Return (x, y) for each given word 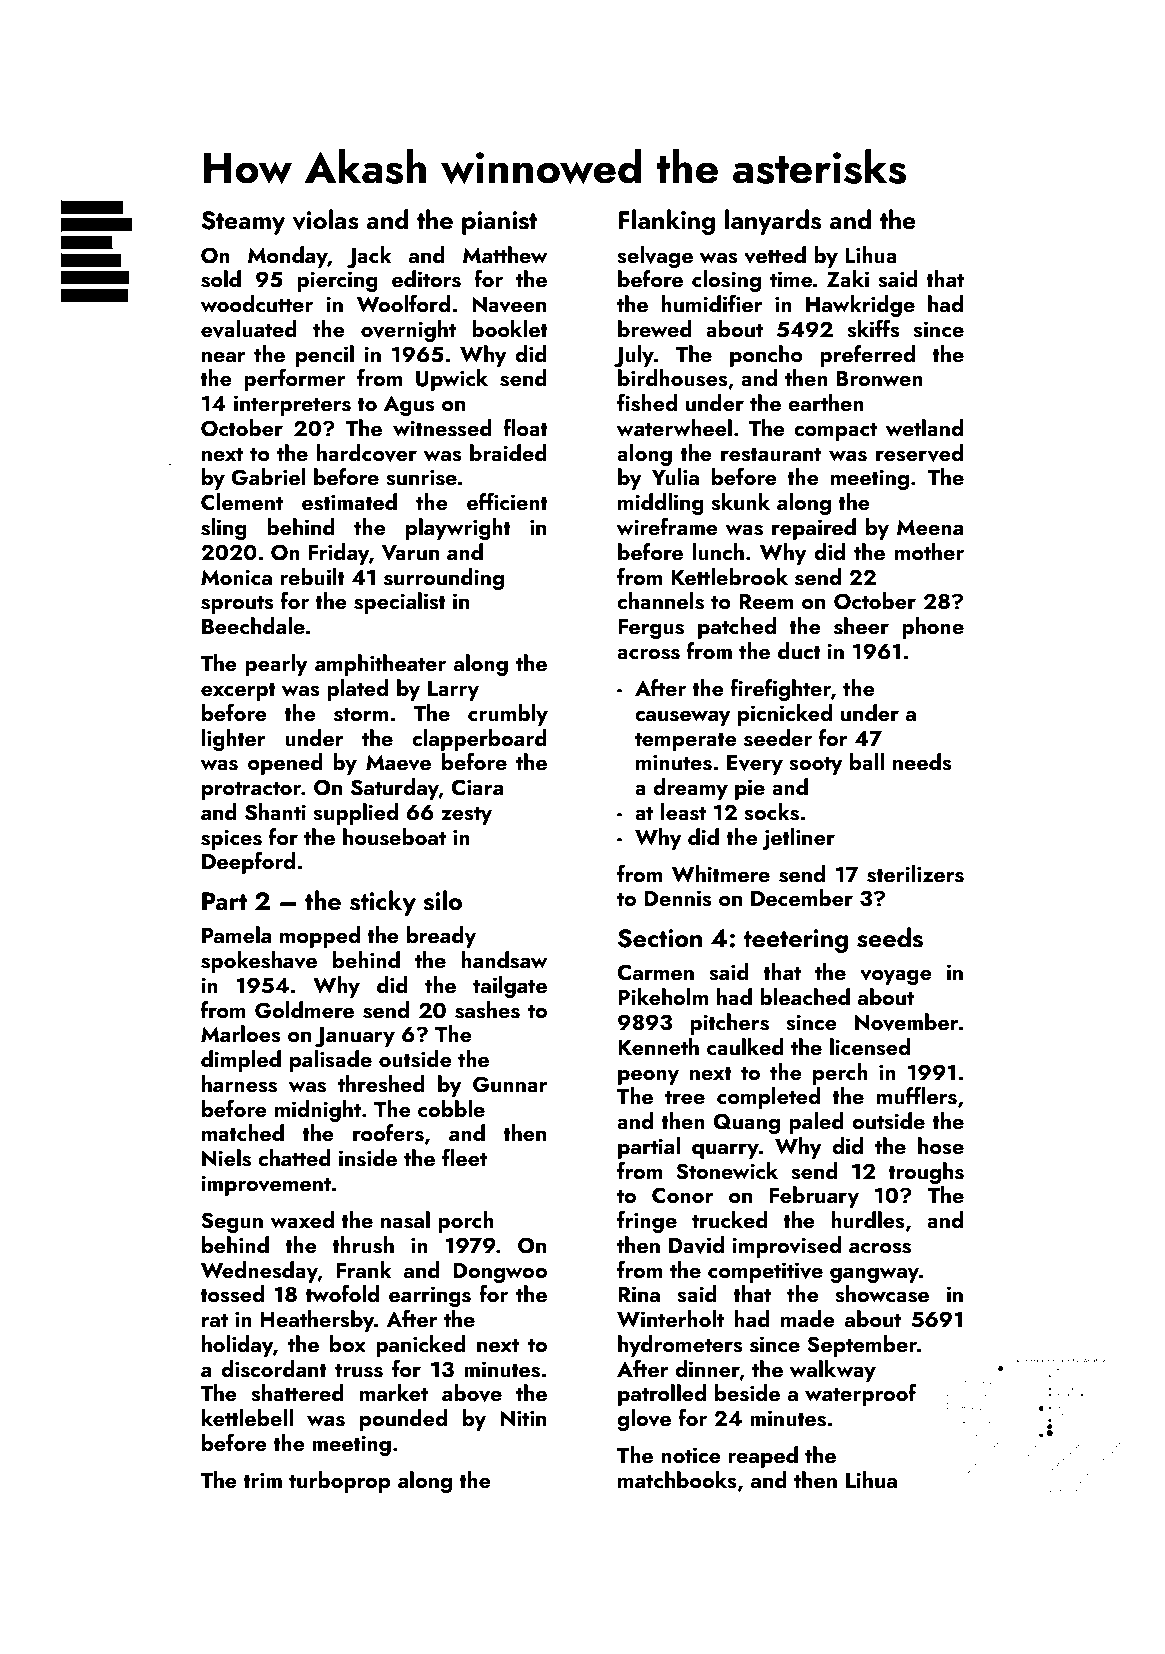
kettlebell (247, 1417)
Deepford (248, 863)
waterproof (860, 1395)
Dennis (678, 898)
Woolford (403, 304)
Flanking (666, 222)
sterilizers (915, 874)
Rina (639, 1294)
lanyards (773, 222)
